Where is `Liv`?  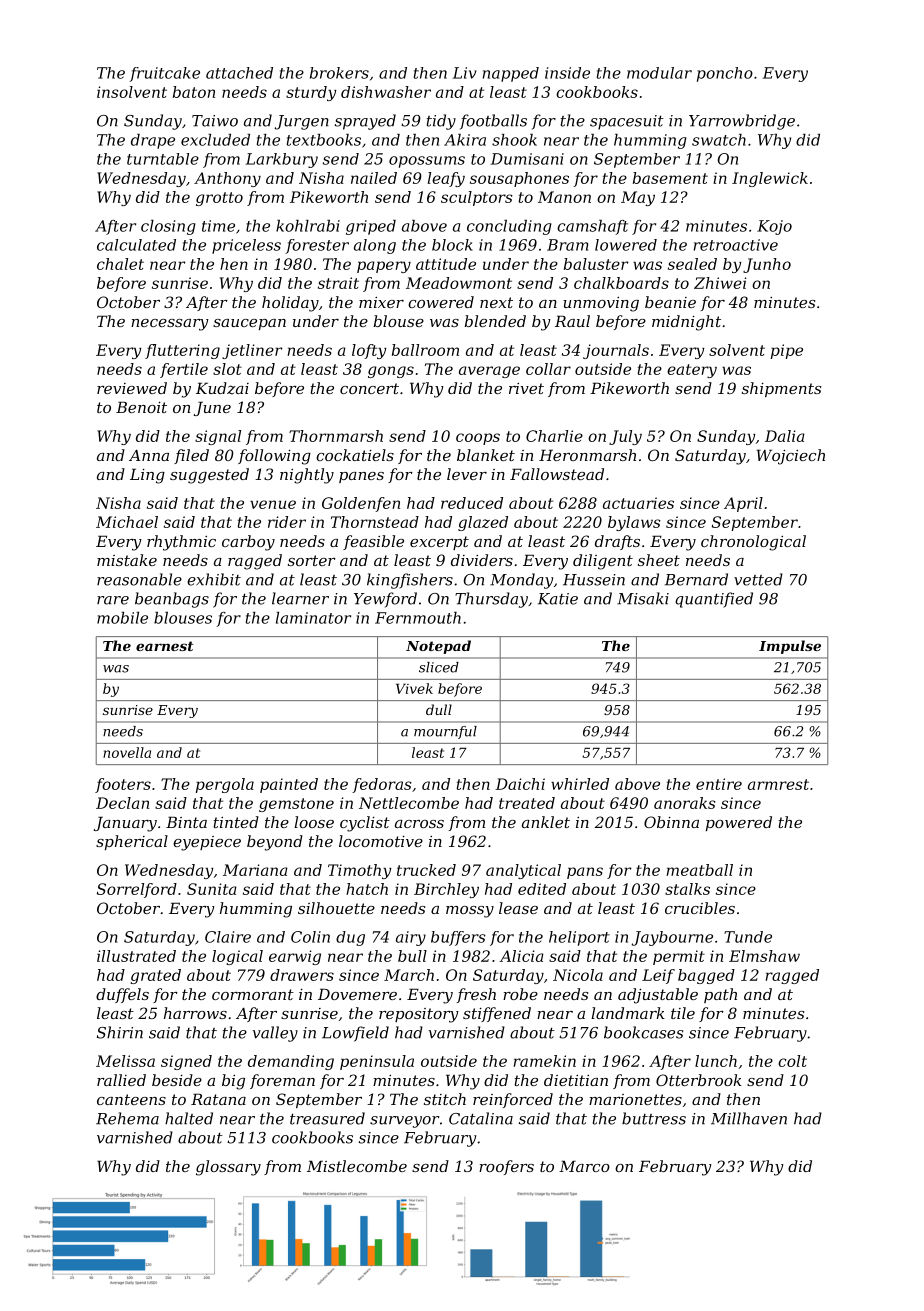 Liv is located at coordinates (465, 73).
